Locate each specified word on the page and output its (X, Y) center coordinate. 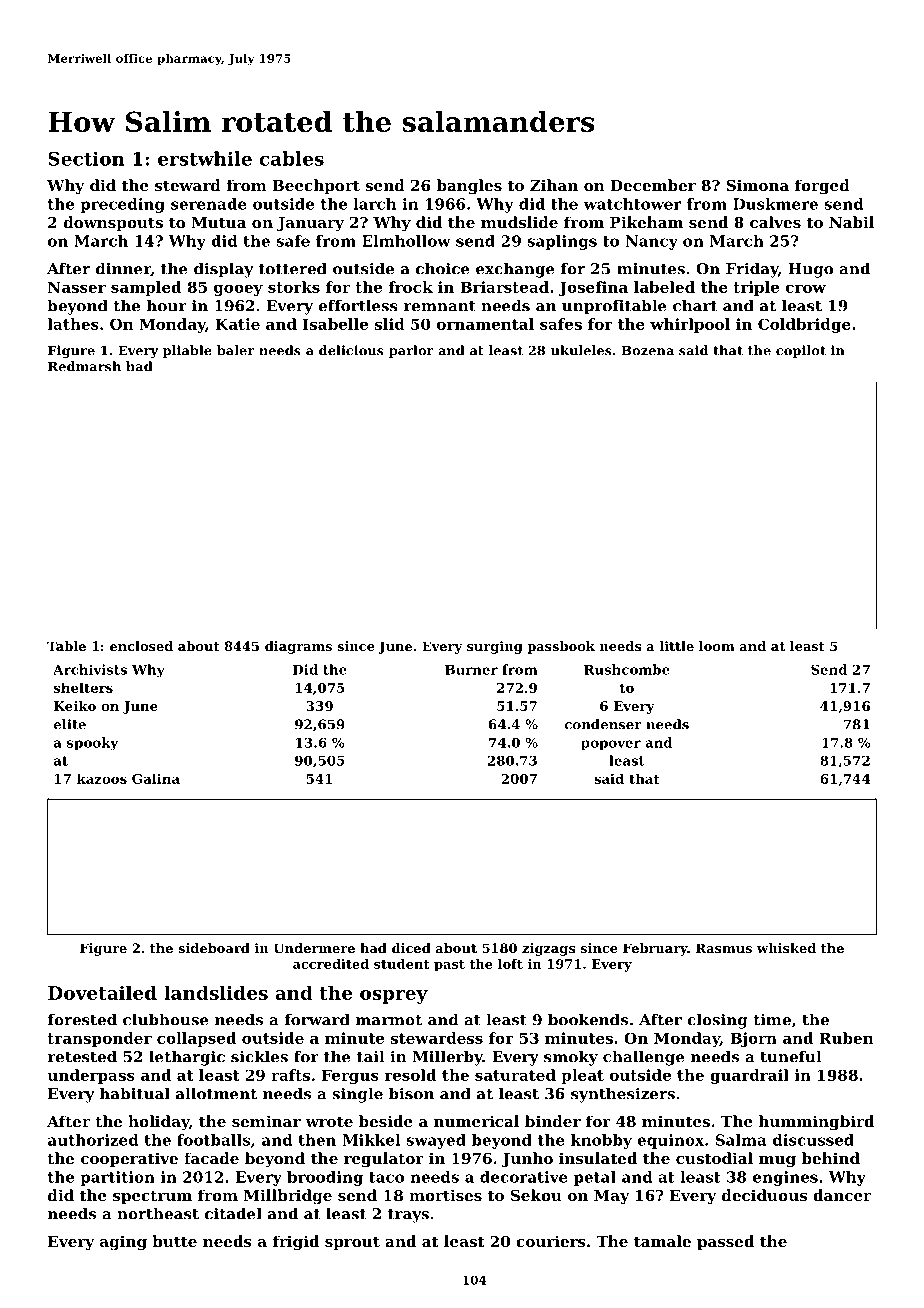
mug (777, 1162)
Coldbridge (804, 325)
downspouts (113, 223)
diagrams (298, 647)
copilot (801, 351)
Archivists (90, 669)
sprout (352, 1243)
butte (174, 1241)
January (310, 224)
